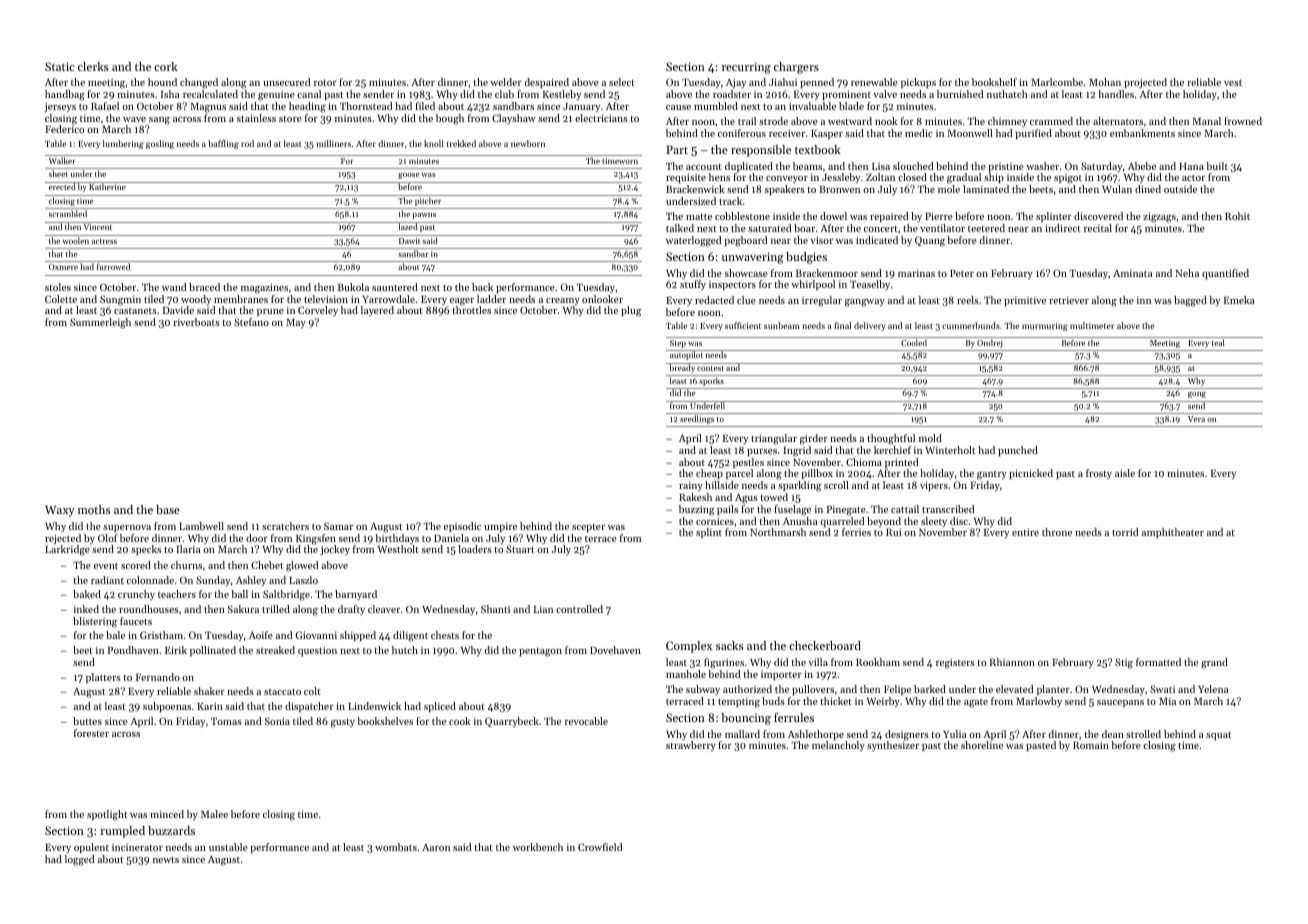 The width and height of the page is (1308, 924). What do you see at coordinates (93, 66) in the page?
I see `clerks` at bounding box center [93, 66].
